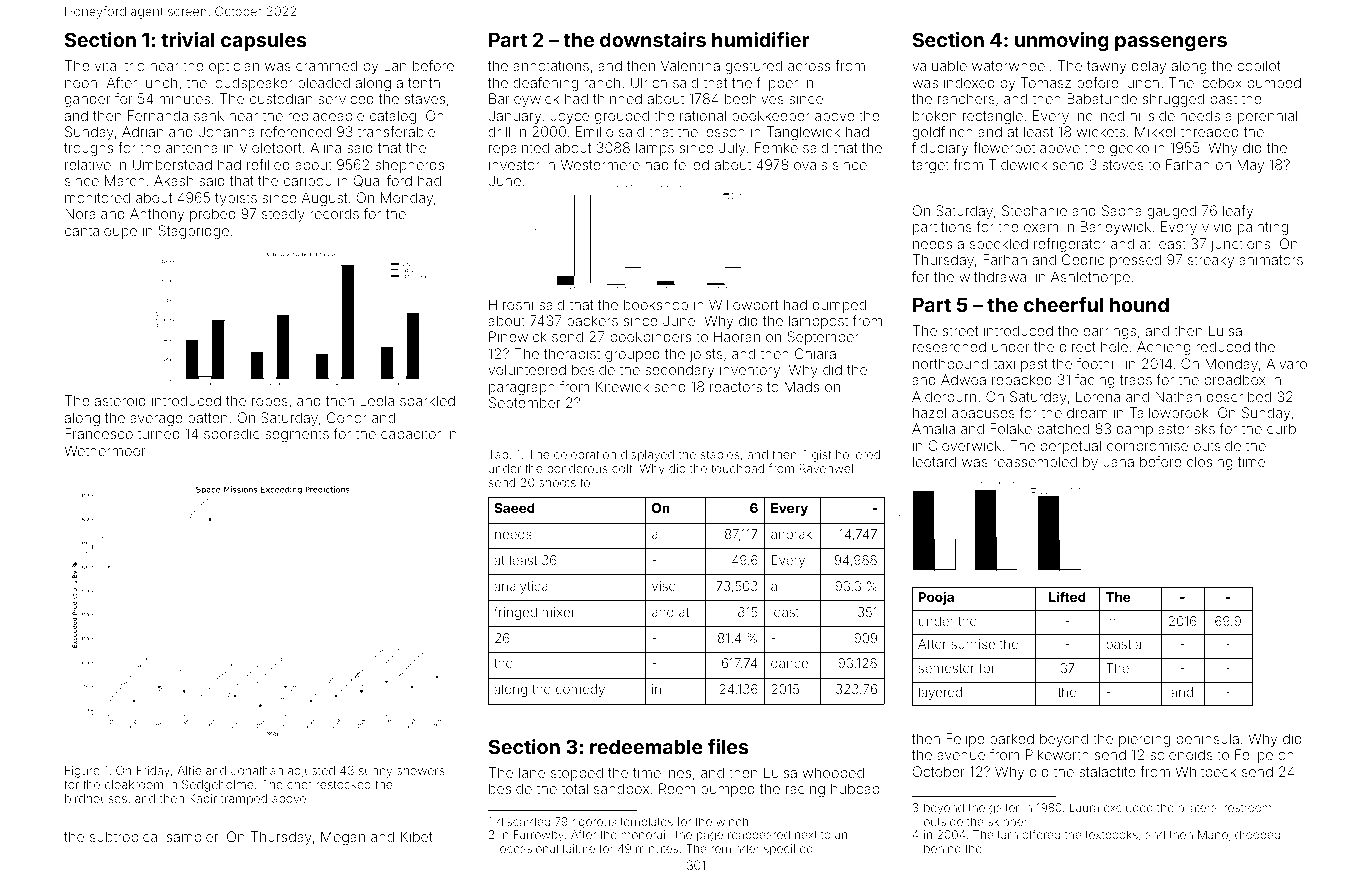 The image size is (1372, 887). Describe the element at coordinates (802, 386) in the image. I see `Mads` at that location.
